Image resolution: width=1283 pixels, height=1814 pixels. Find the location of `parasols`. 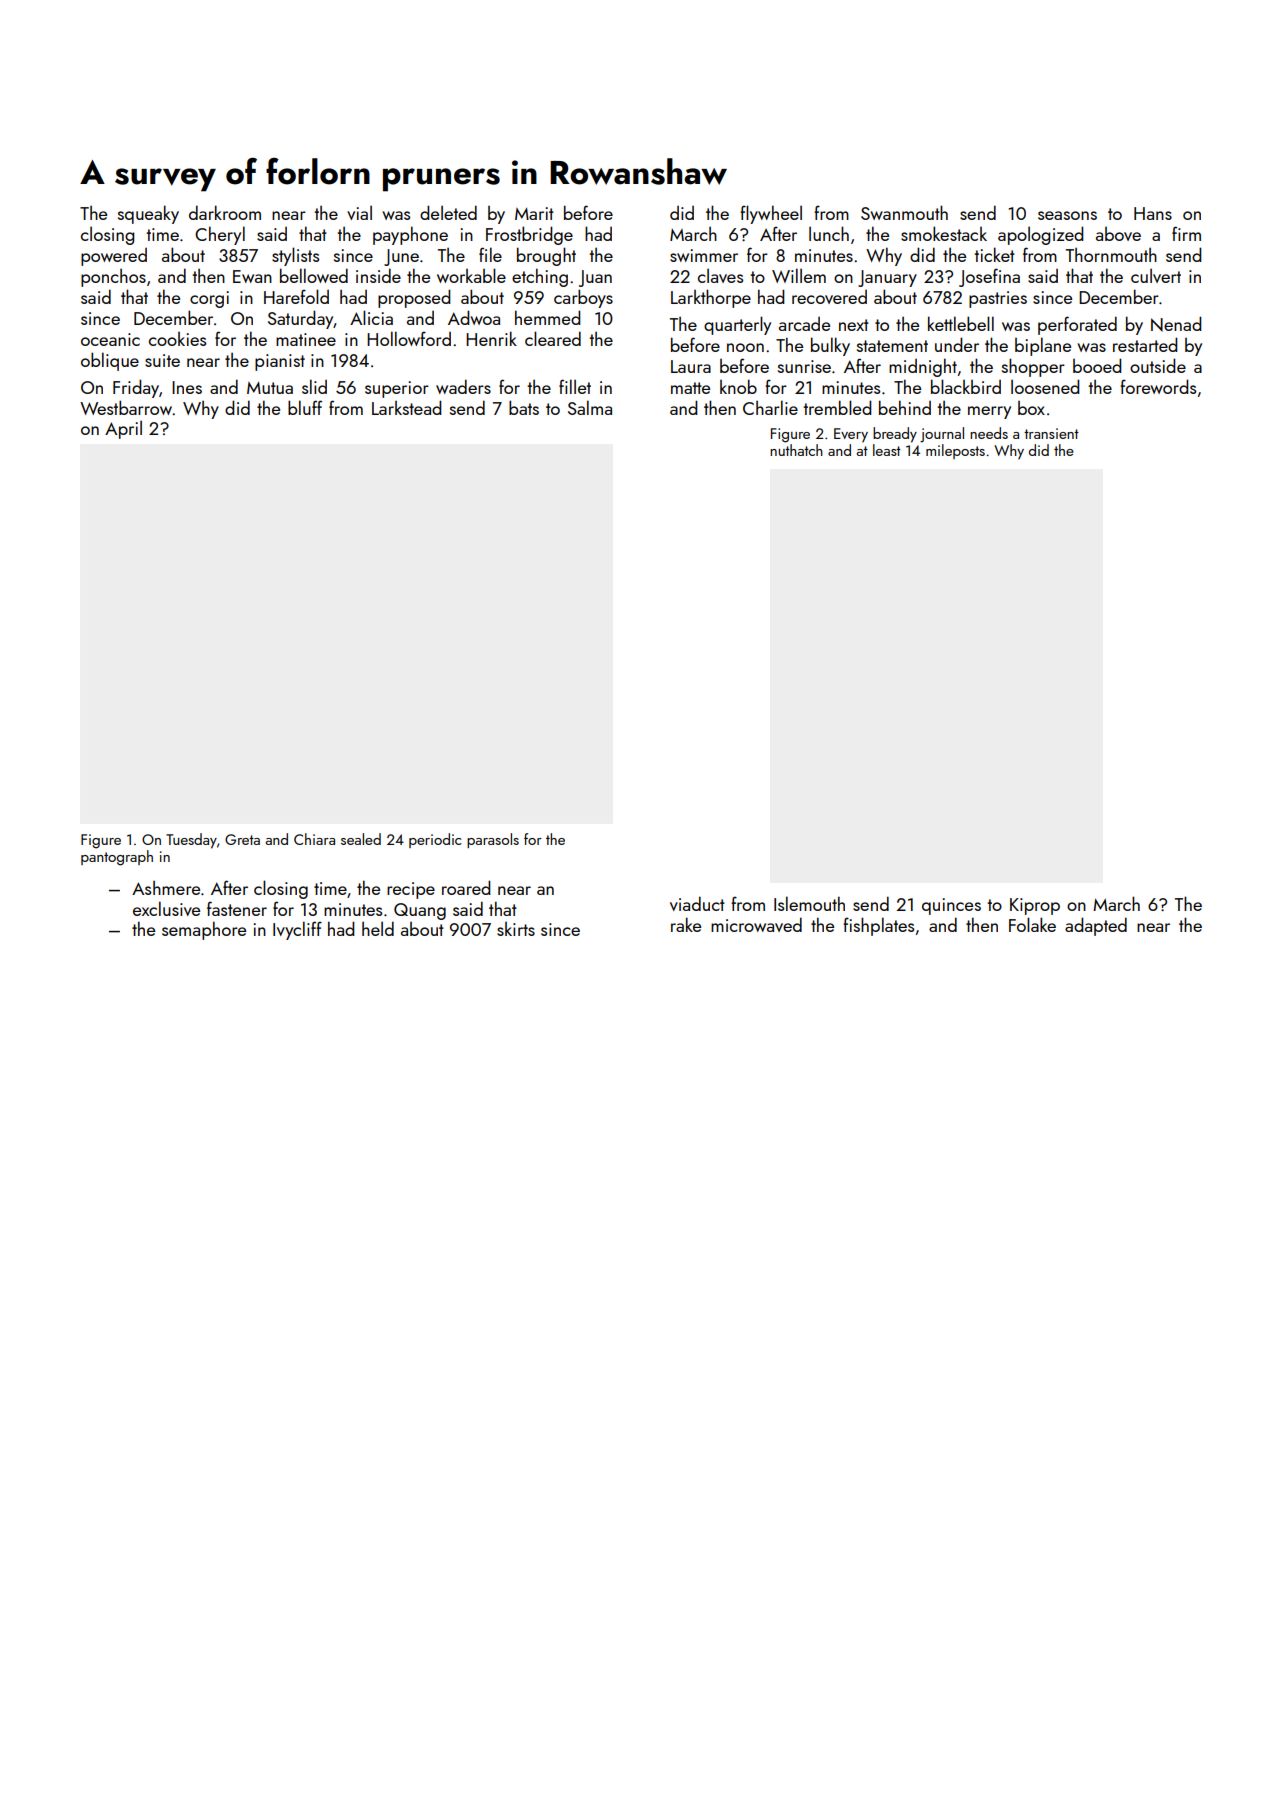

parasols is located at coordinates (493, 840).
